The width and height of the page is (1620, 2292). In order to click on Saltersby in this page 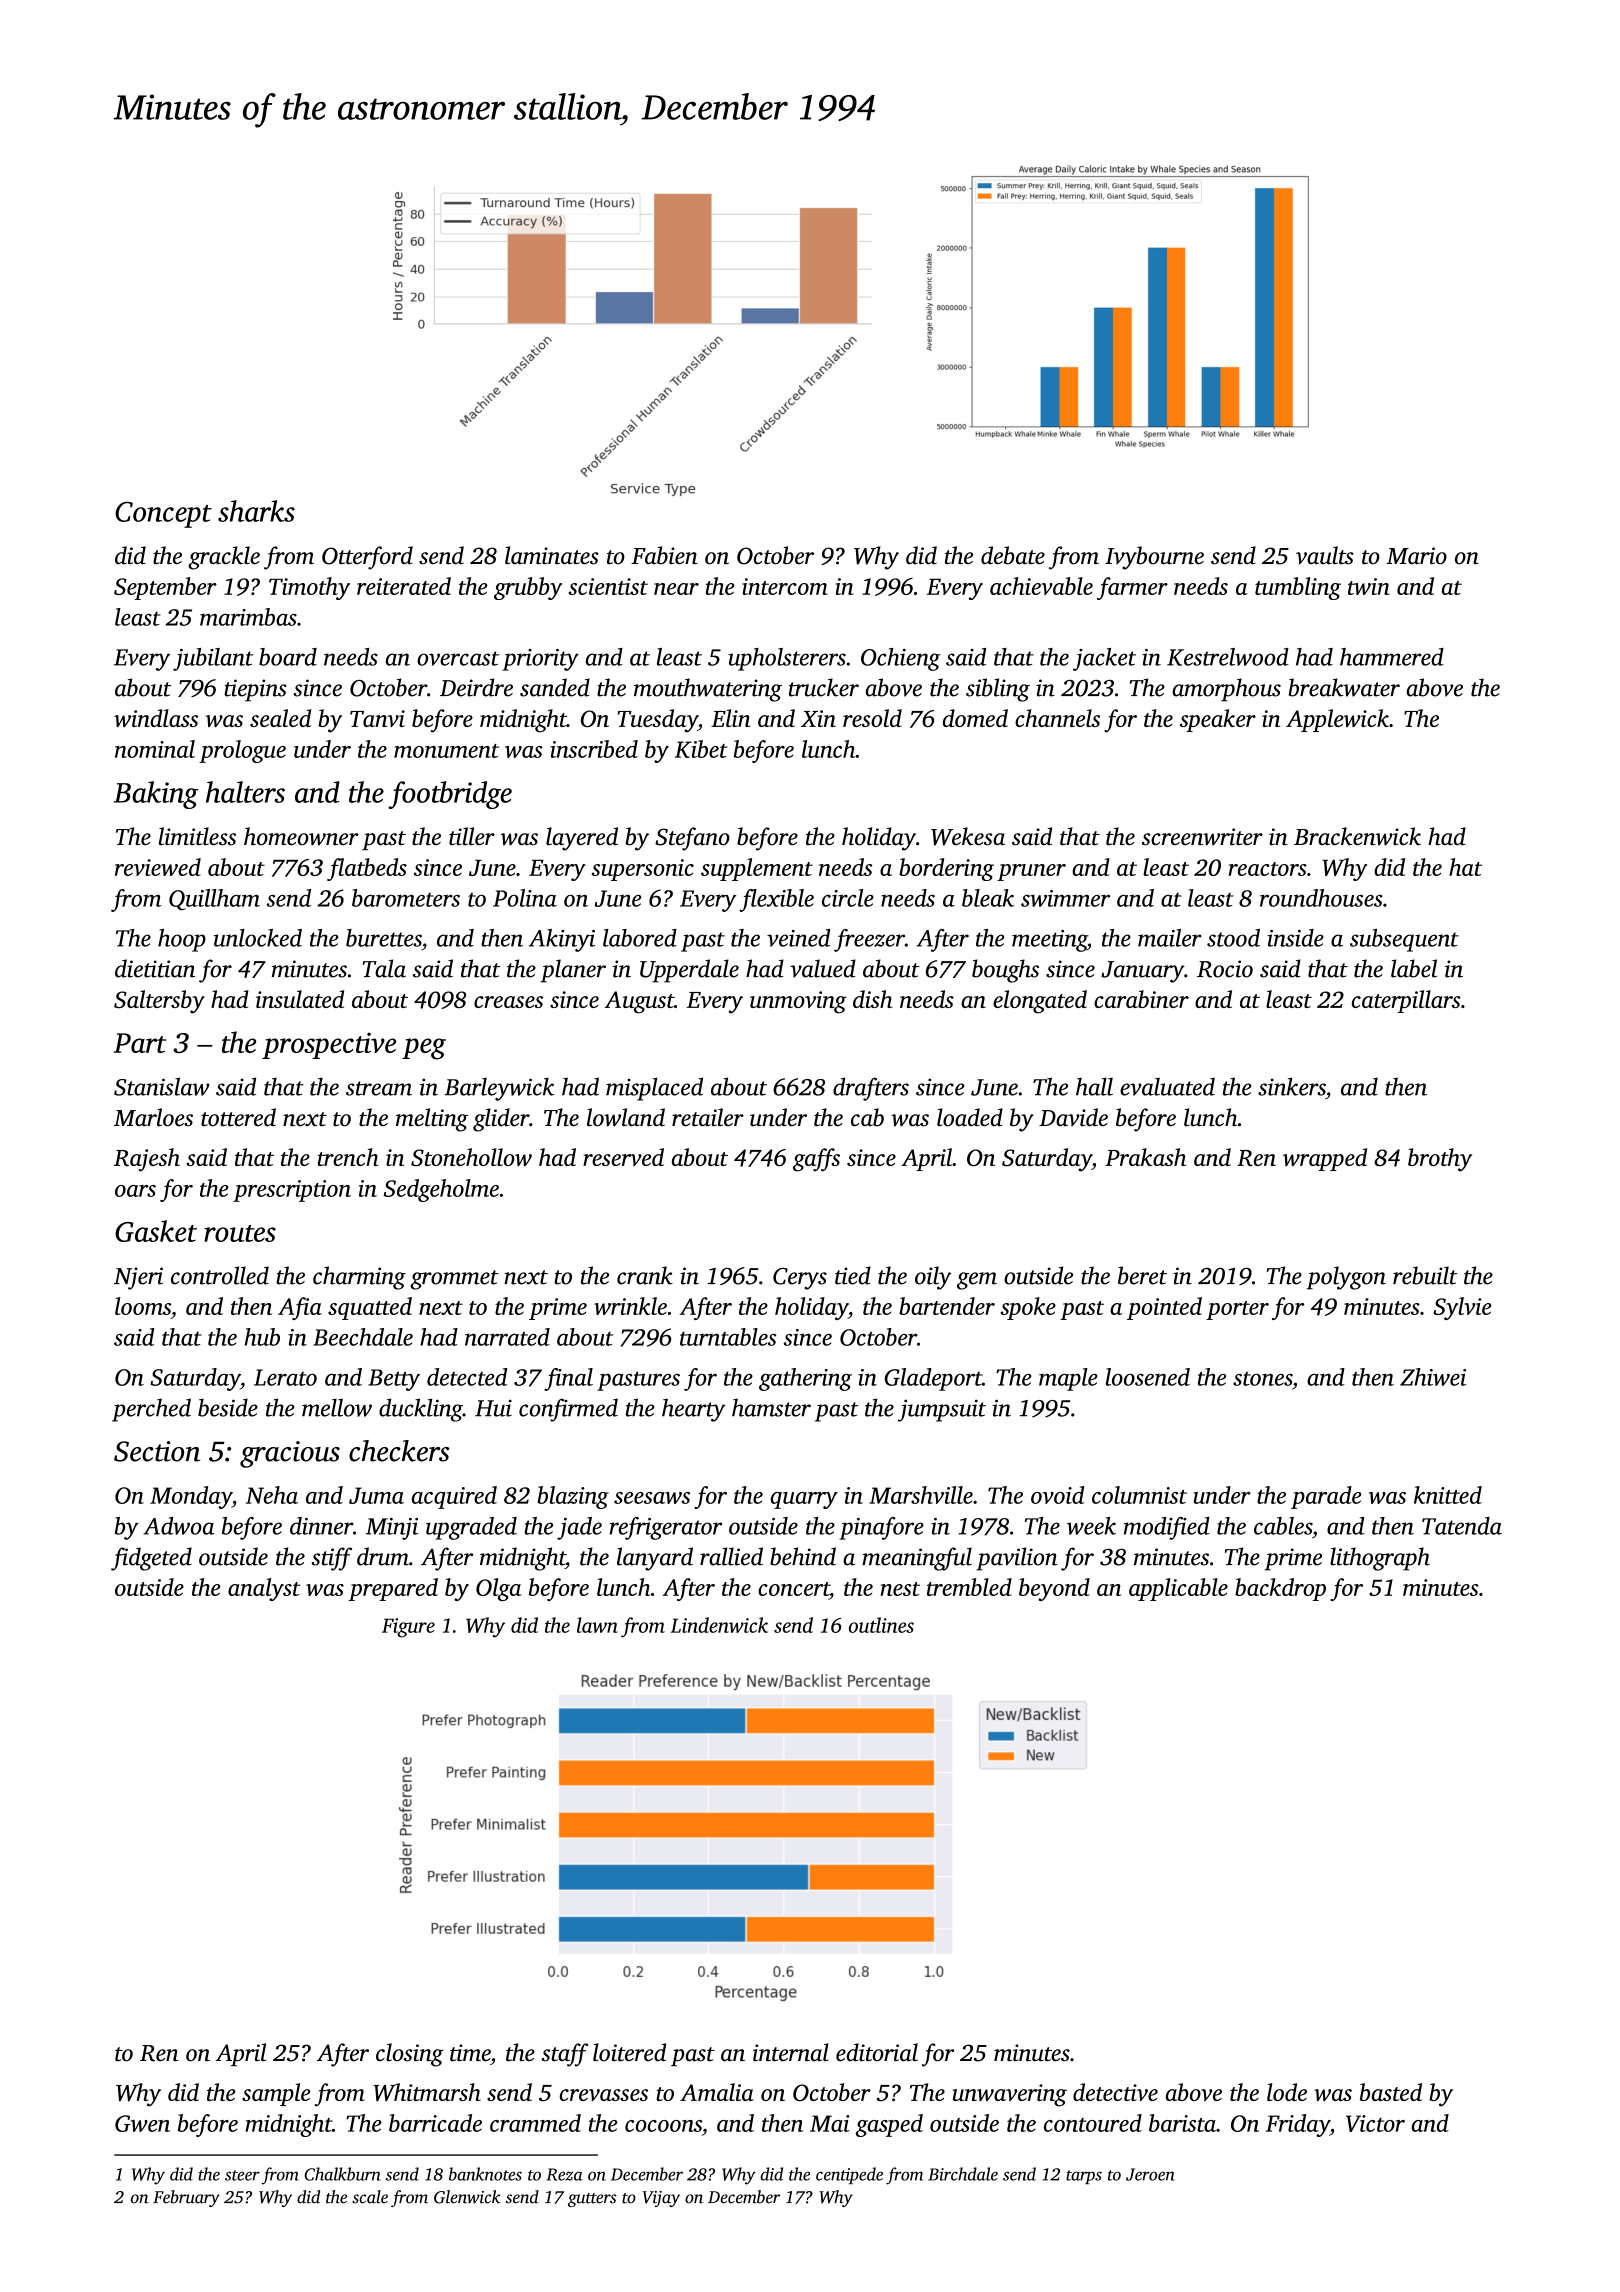, I will do `click(159, 1002)`.
